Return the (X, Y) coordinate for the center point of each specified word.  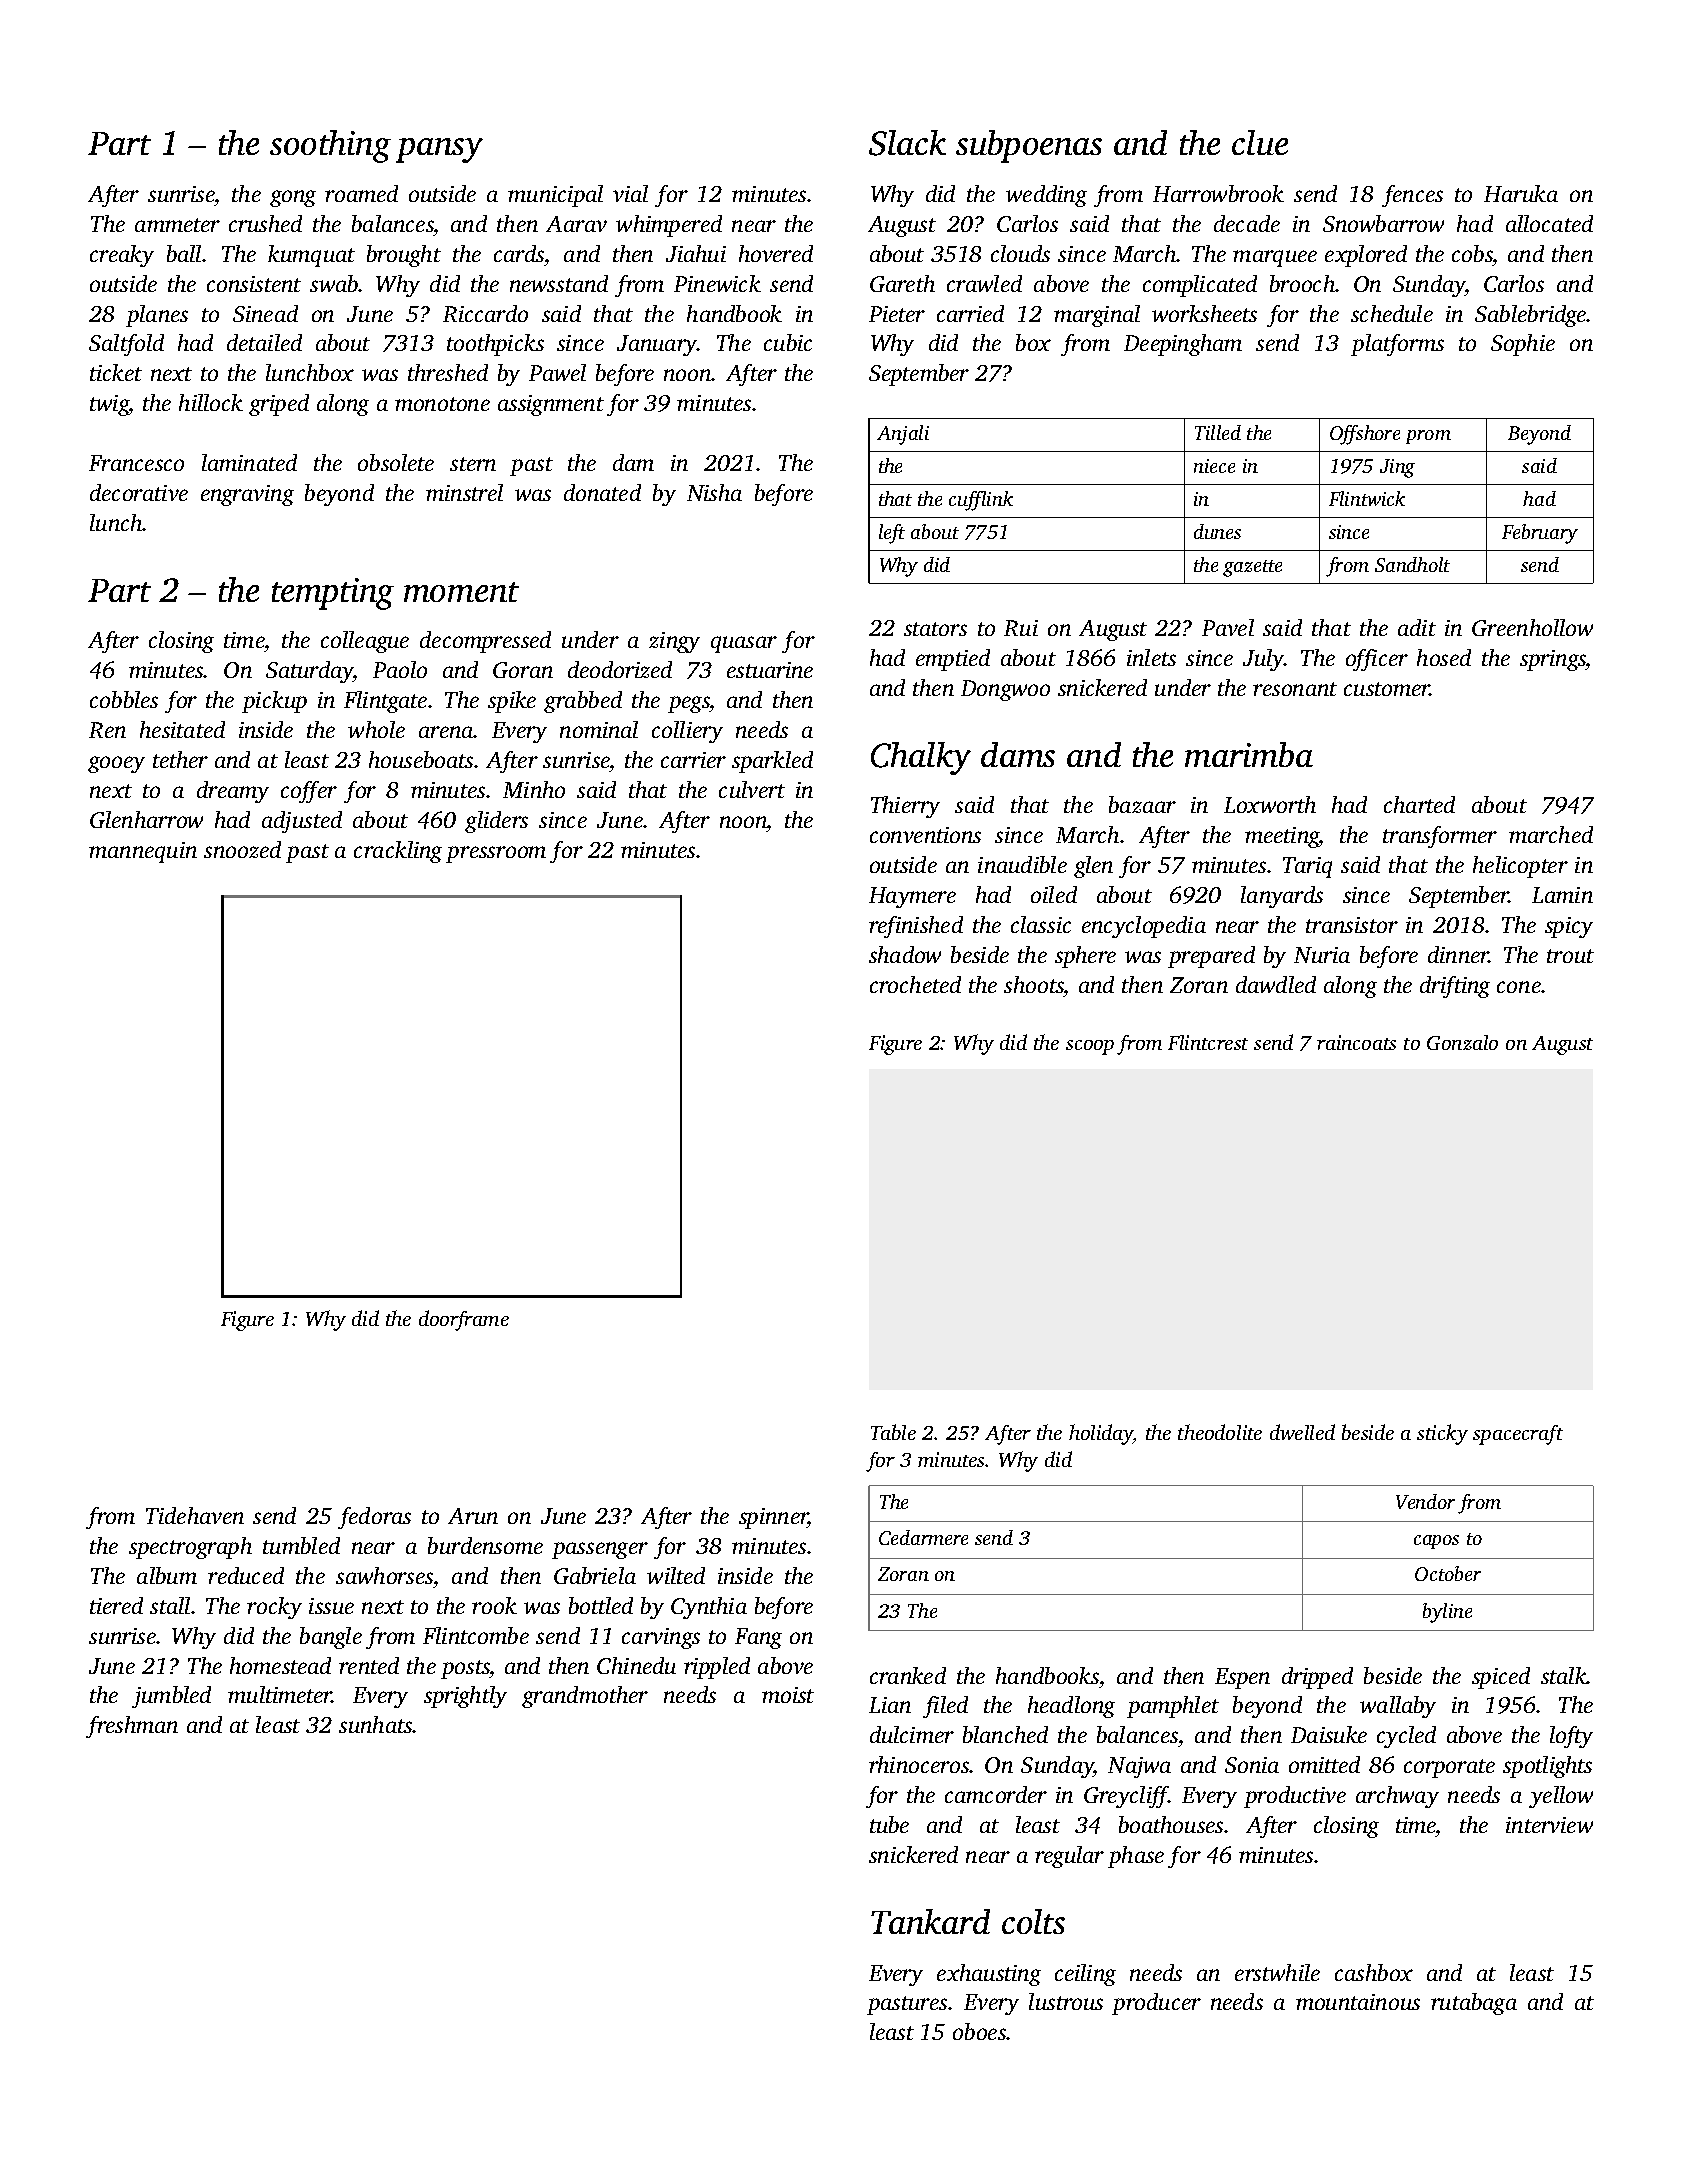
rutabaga (1474, 2004)
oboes (980, 2031)
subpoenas (1029, 146)
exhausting (989, 1975)
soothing (330, 146)
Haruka (1521, 193)
